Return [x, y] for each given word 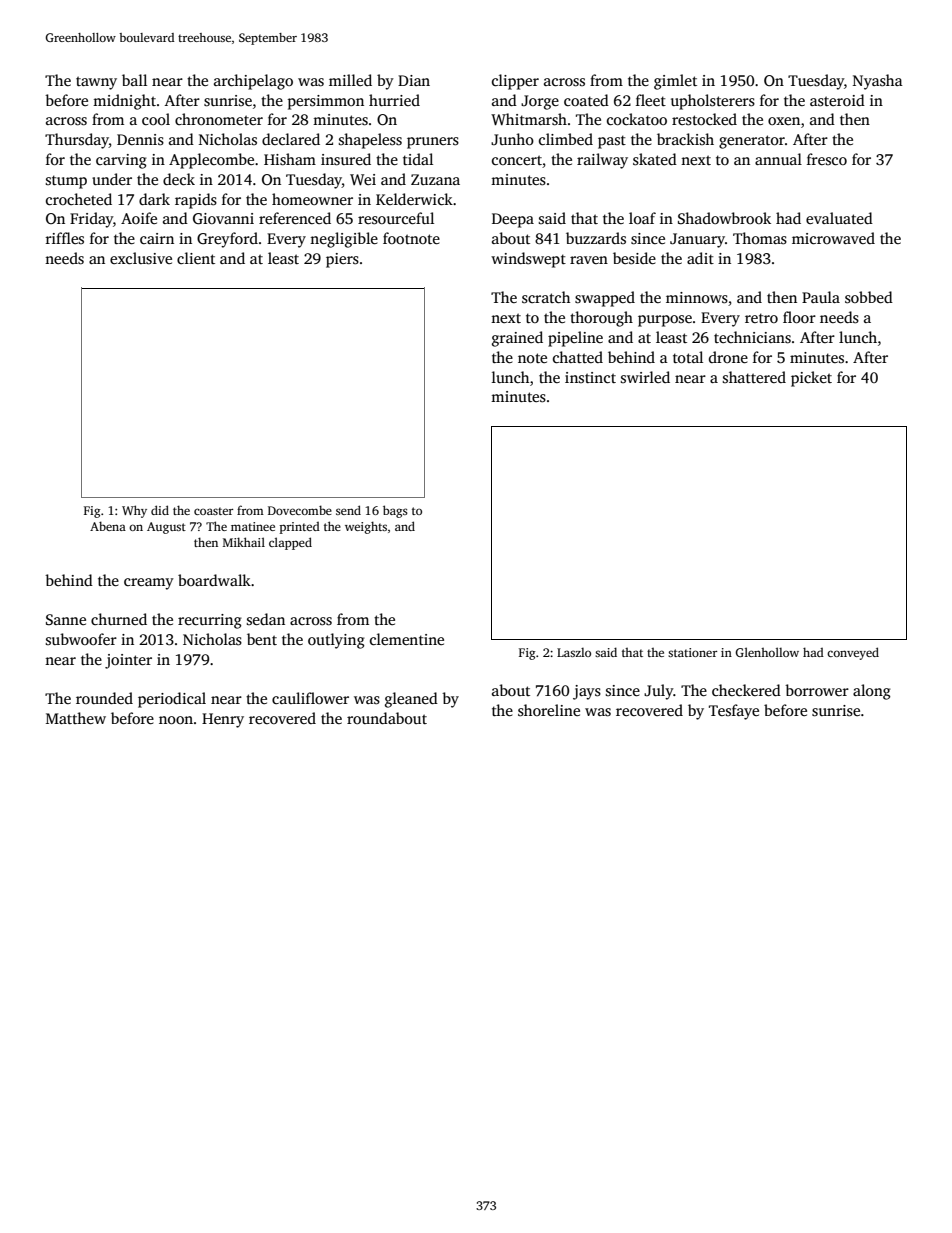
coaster [213, 511]
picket [811, 379]
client [196, 258]
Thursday [77, 141]
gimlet [675, 82]
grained [517, 339]
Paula [821, 297]
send [348, 510]
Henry [223, 720]
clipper [515, 82]
